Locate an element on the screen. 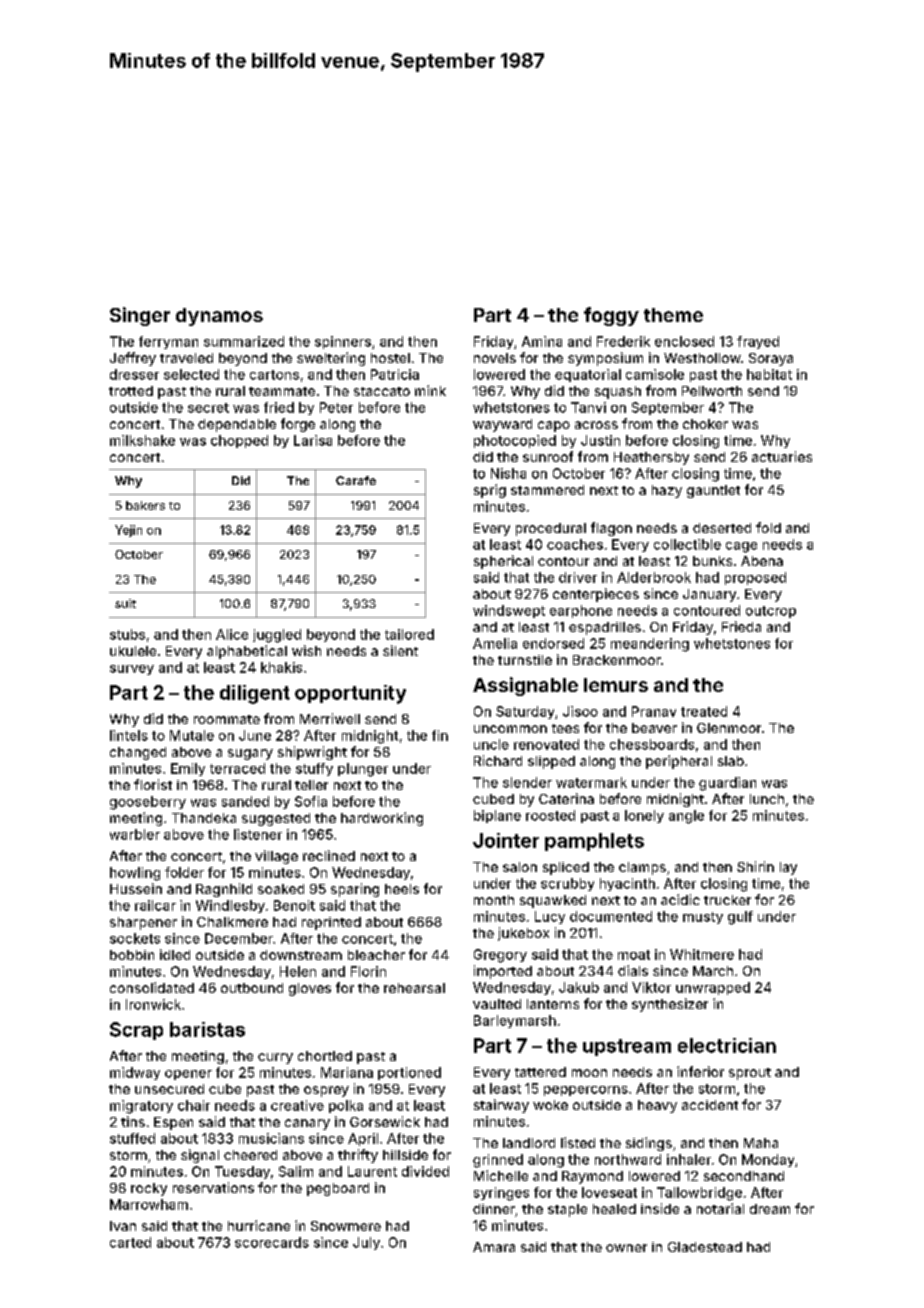 The width and height of the screenshot is (924, 1308). Marrowham is located at coordinates (149, 1204).
